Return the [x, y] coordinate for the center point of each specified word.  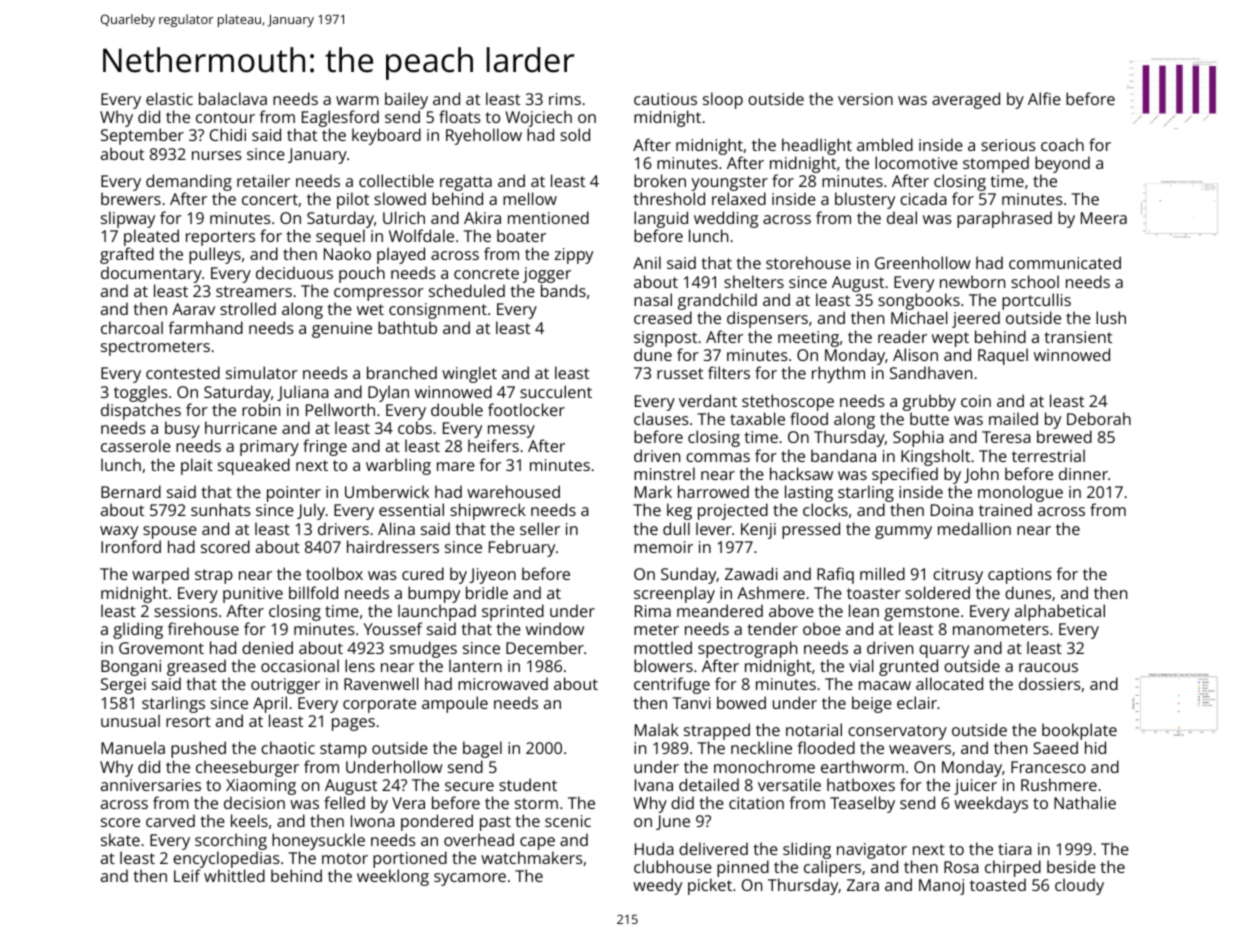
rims [565, 99]
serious [1008, 145]
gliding [138, 630]
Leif [187, 875]
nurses [217, 155]
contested [183, 372]
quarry [944, 651]
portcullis [1036, 301]
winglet [469, 374]
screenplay [674, 594]
